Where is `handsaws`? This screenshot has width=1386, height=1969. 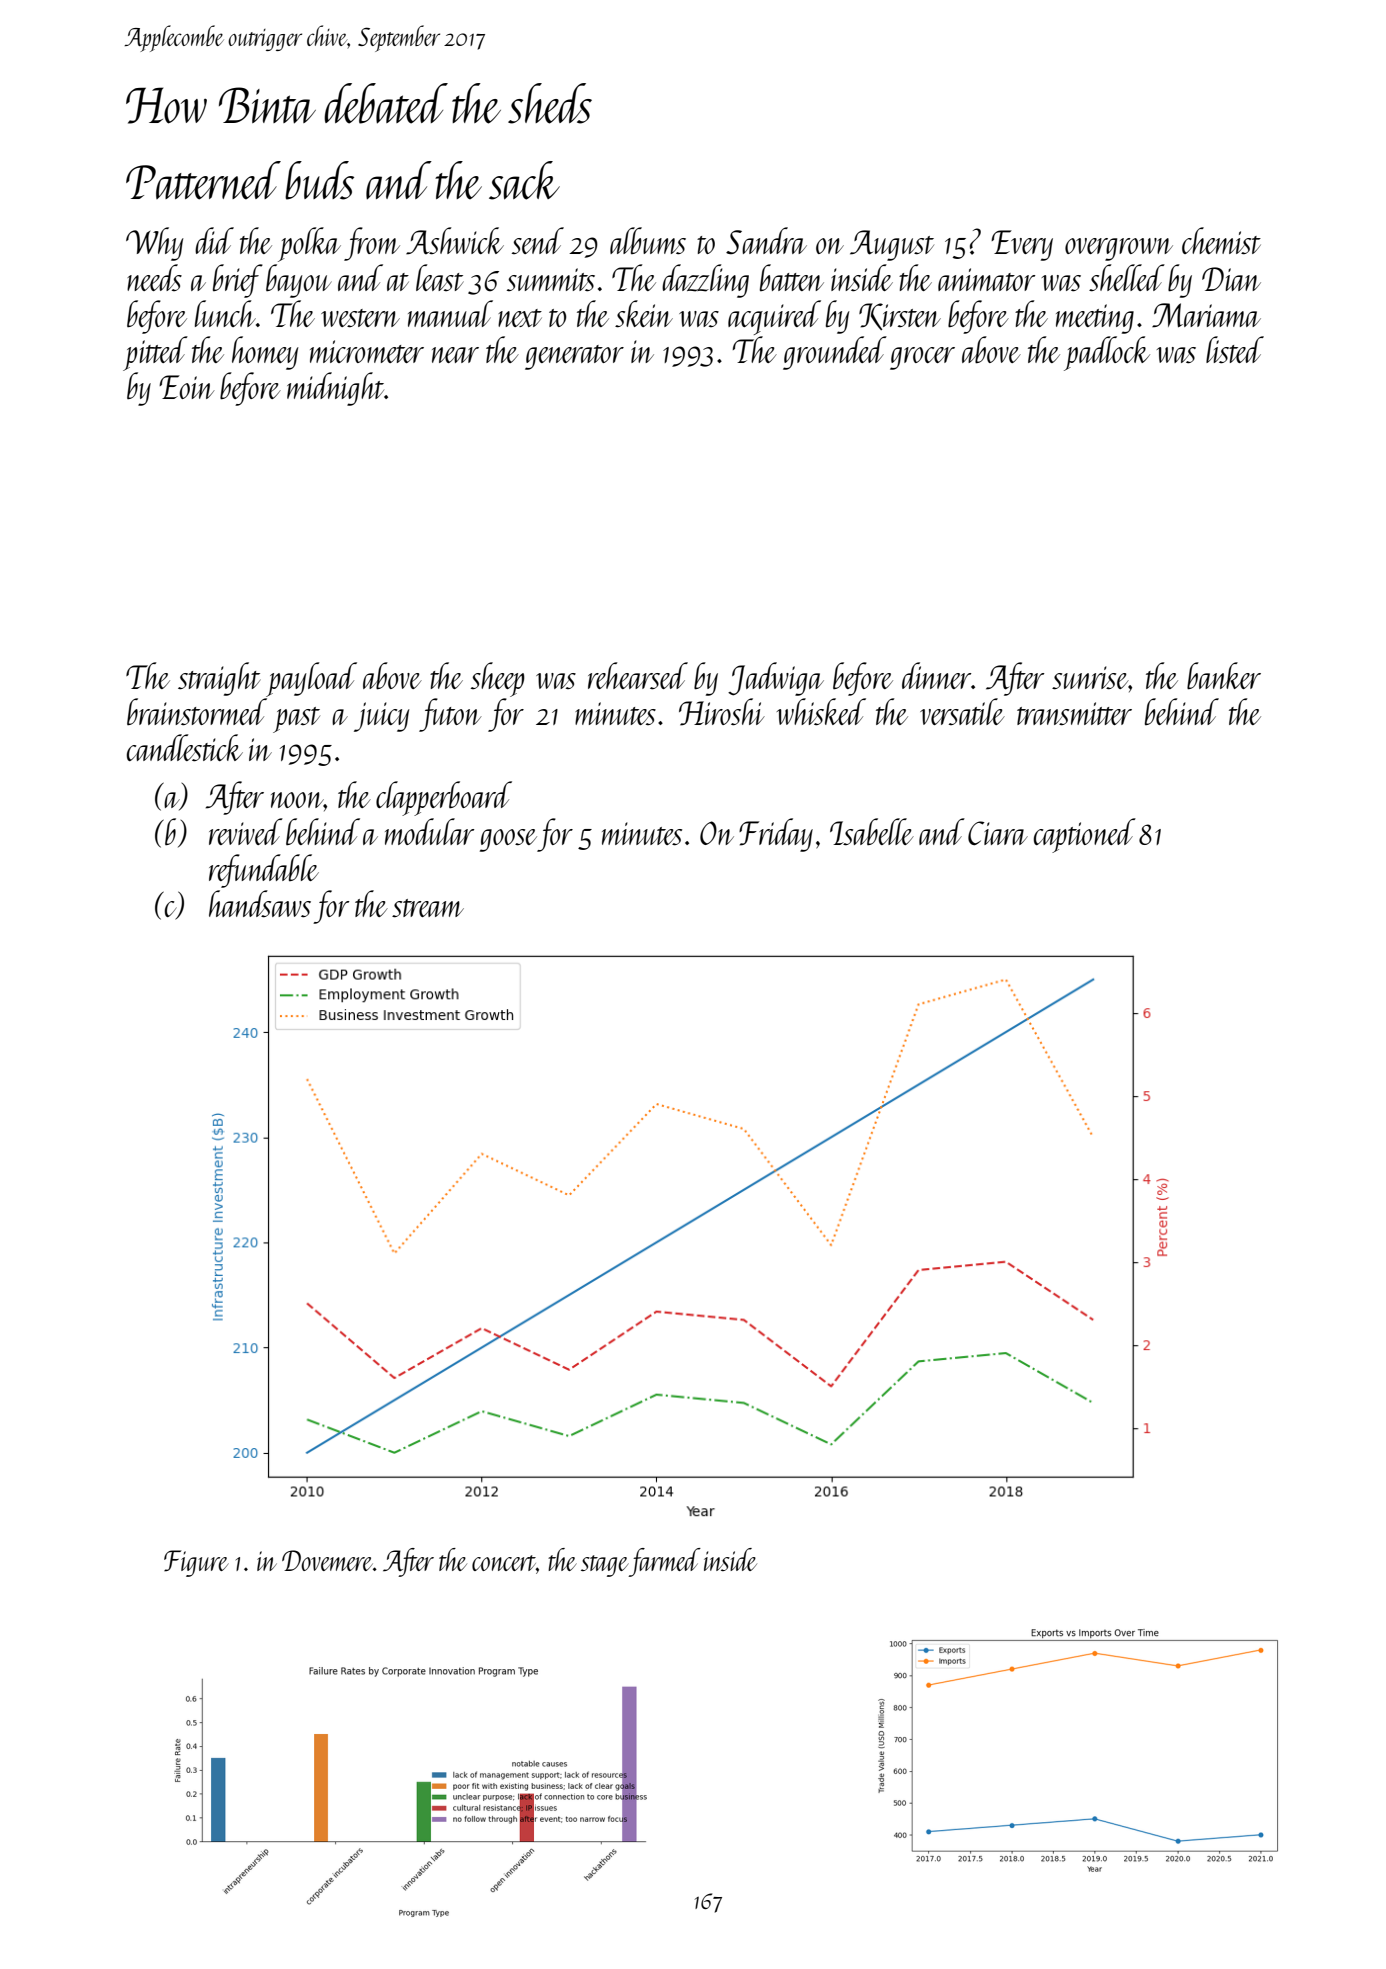 handsaws is located at coordinates (260, 903).
